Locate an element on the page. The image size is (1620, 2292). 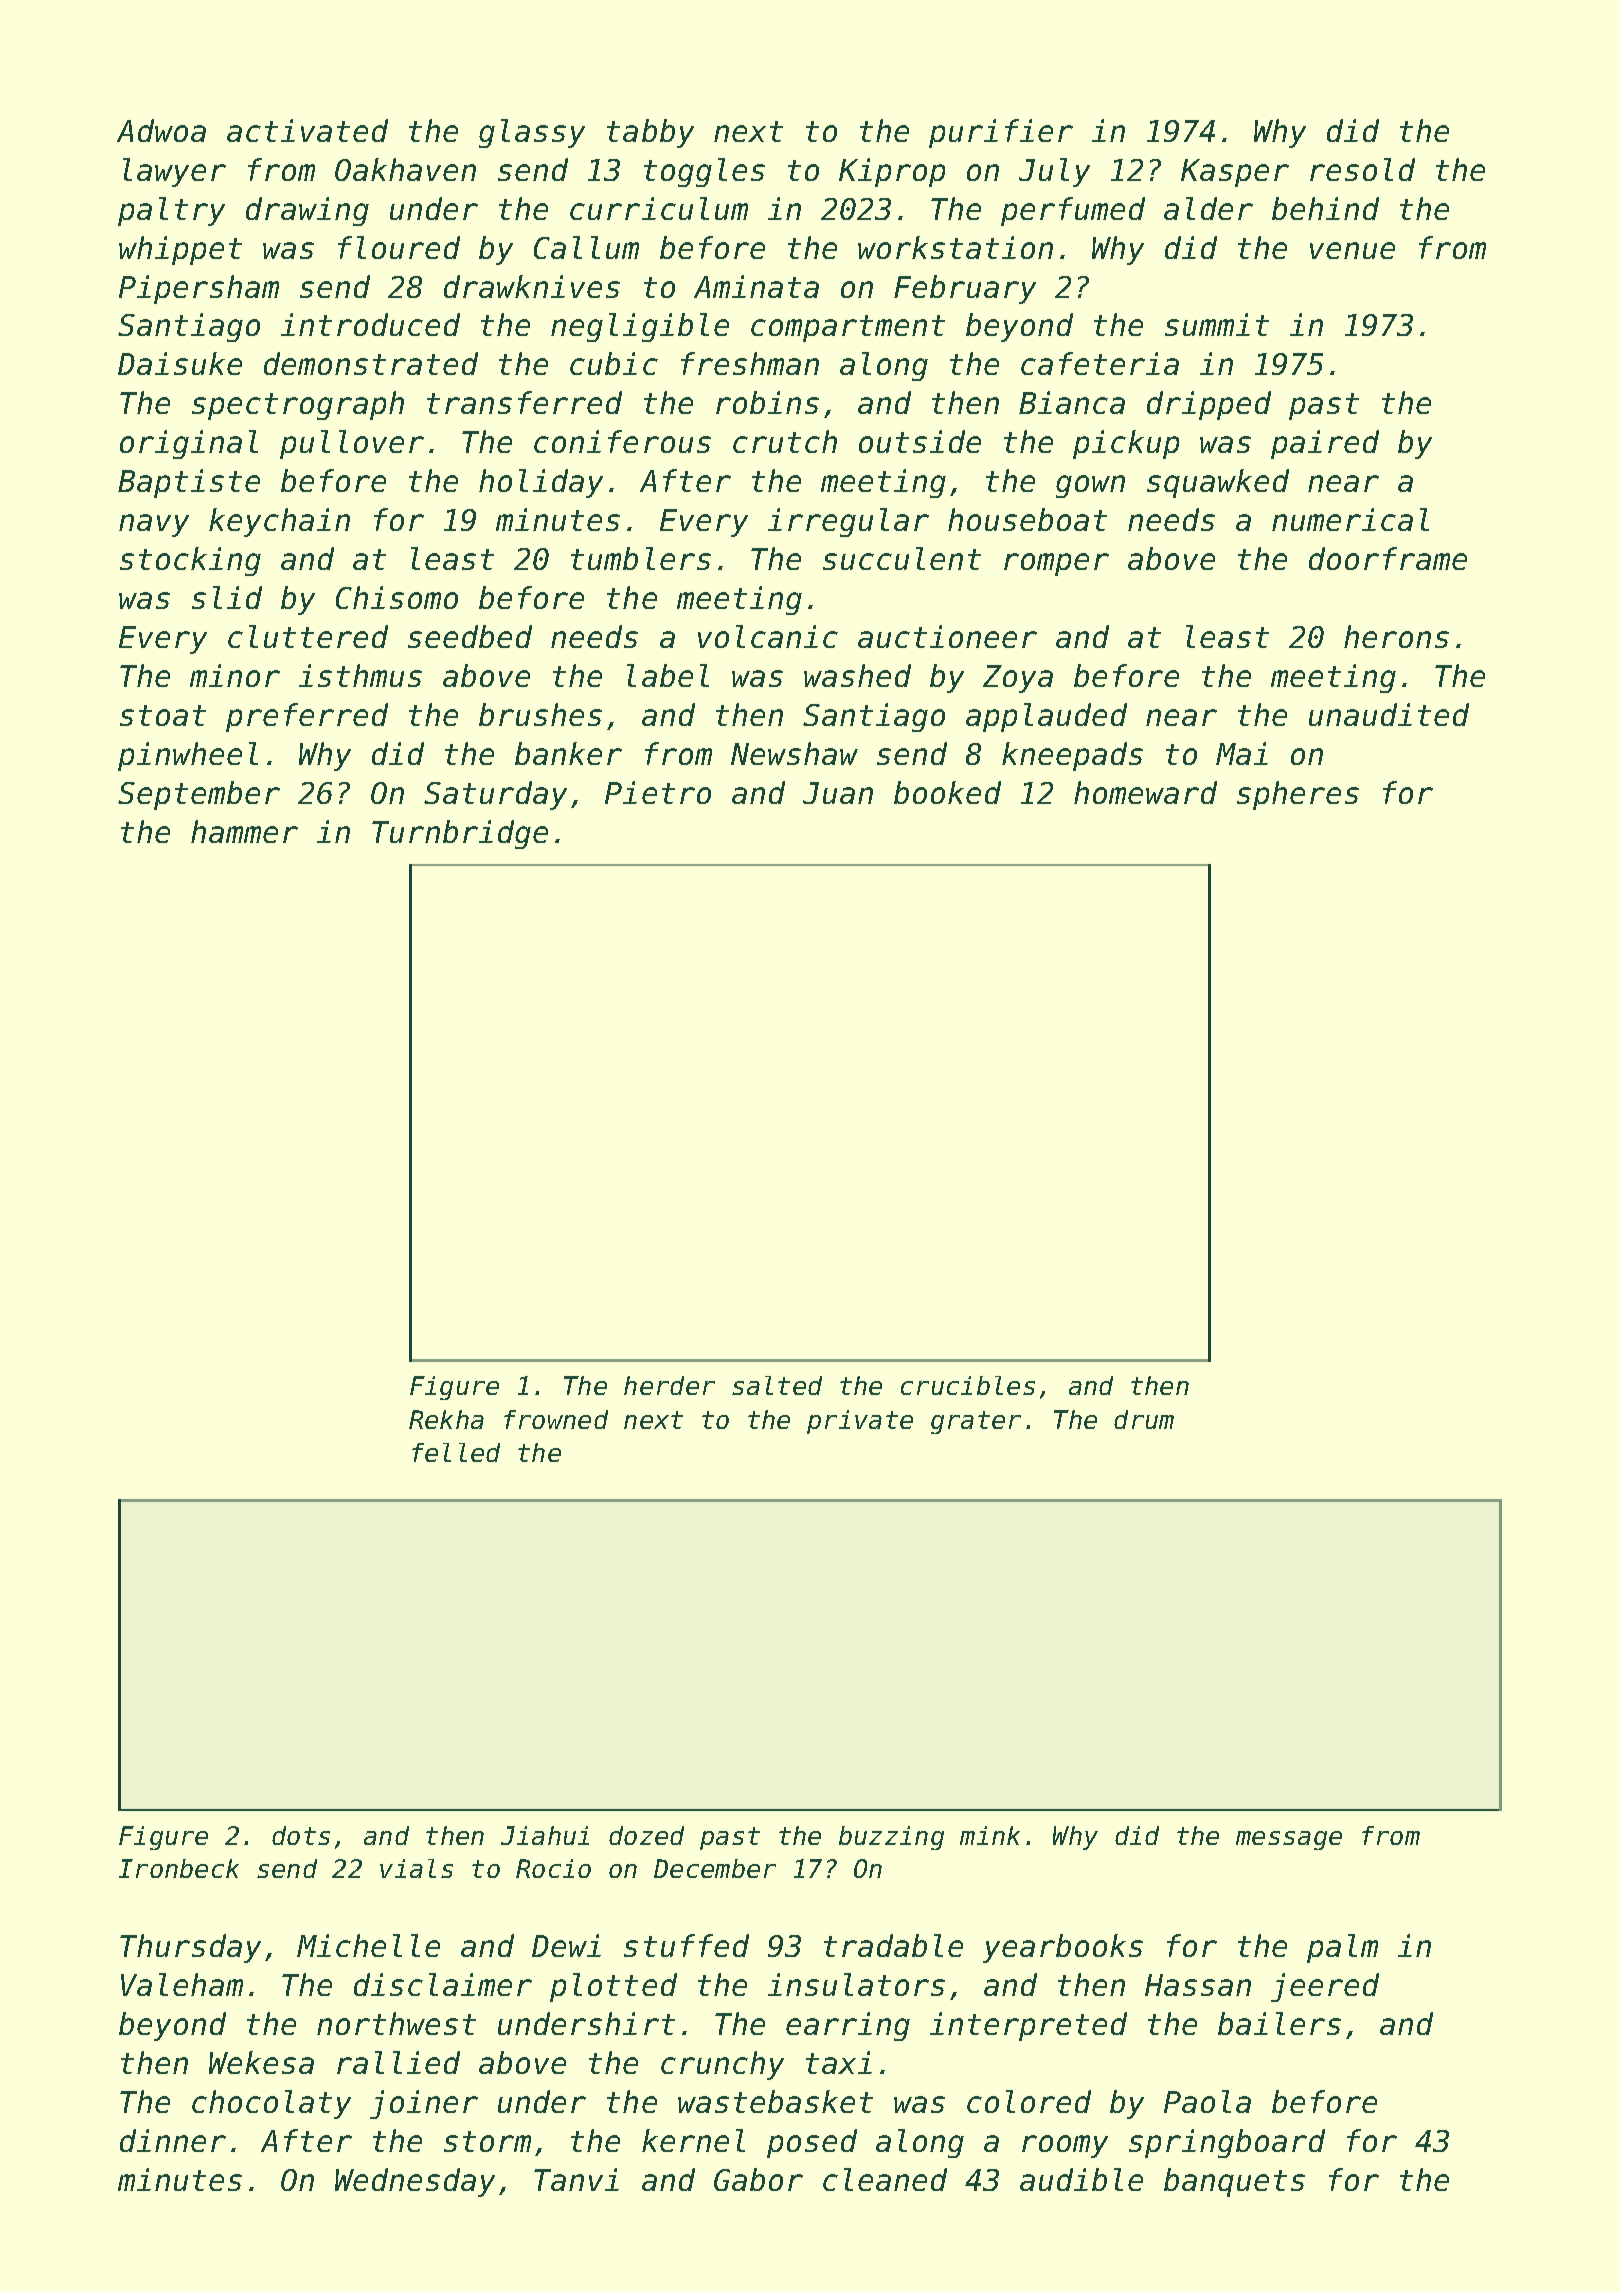
Pietro is located at coordinates (658, 792).
